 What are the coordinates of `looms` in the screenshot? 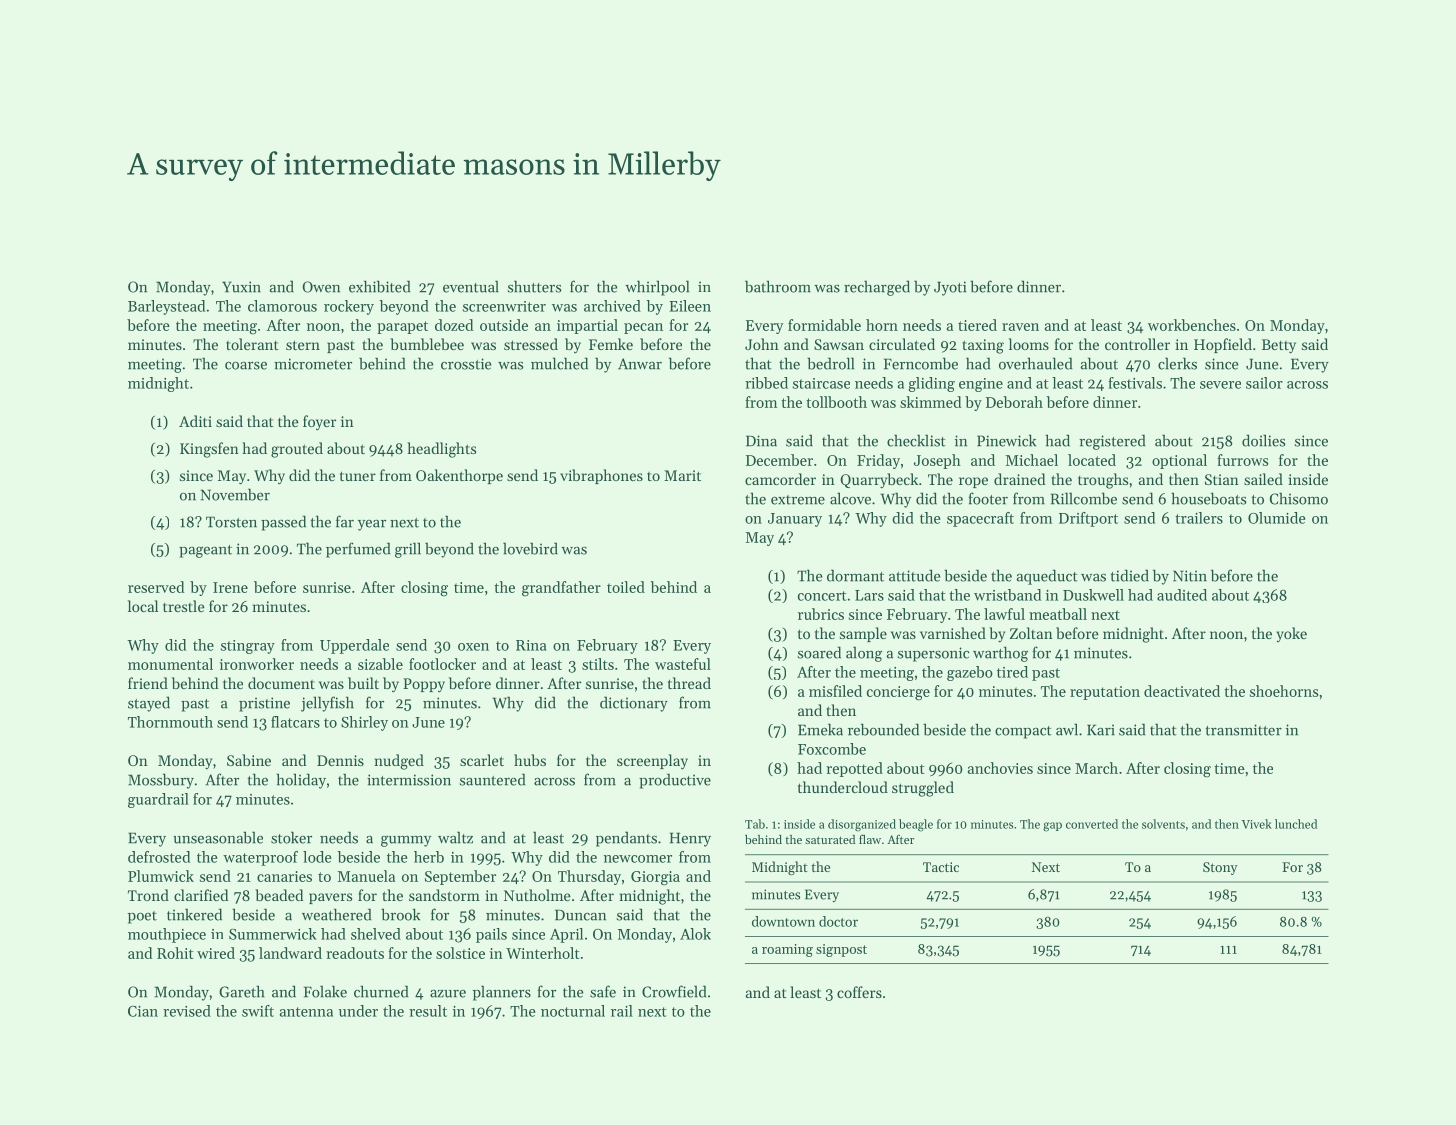 It's located at (1029, 344).
